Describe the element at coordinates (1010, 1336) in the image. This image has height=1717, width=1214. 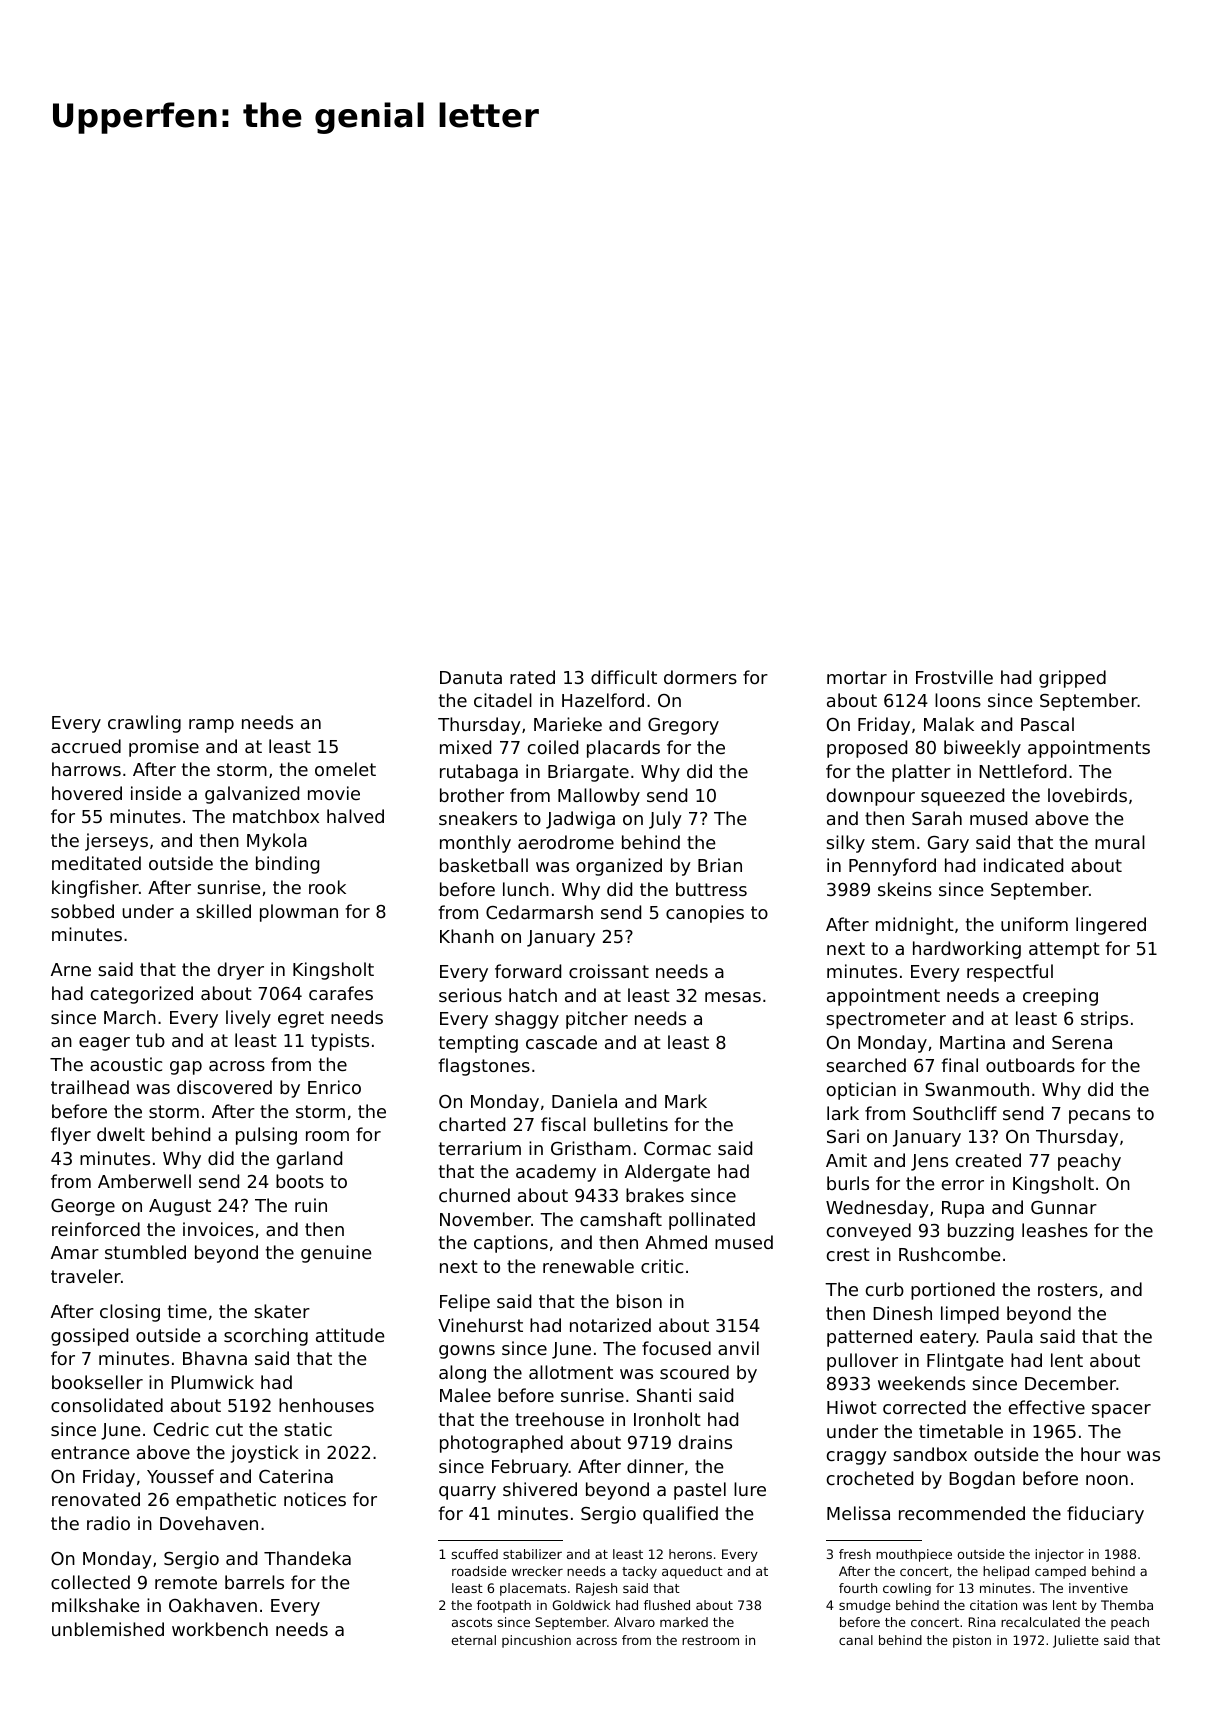
I see `Paula` at that location.
